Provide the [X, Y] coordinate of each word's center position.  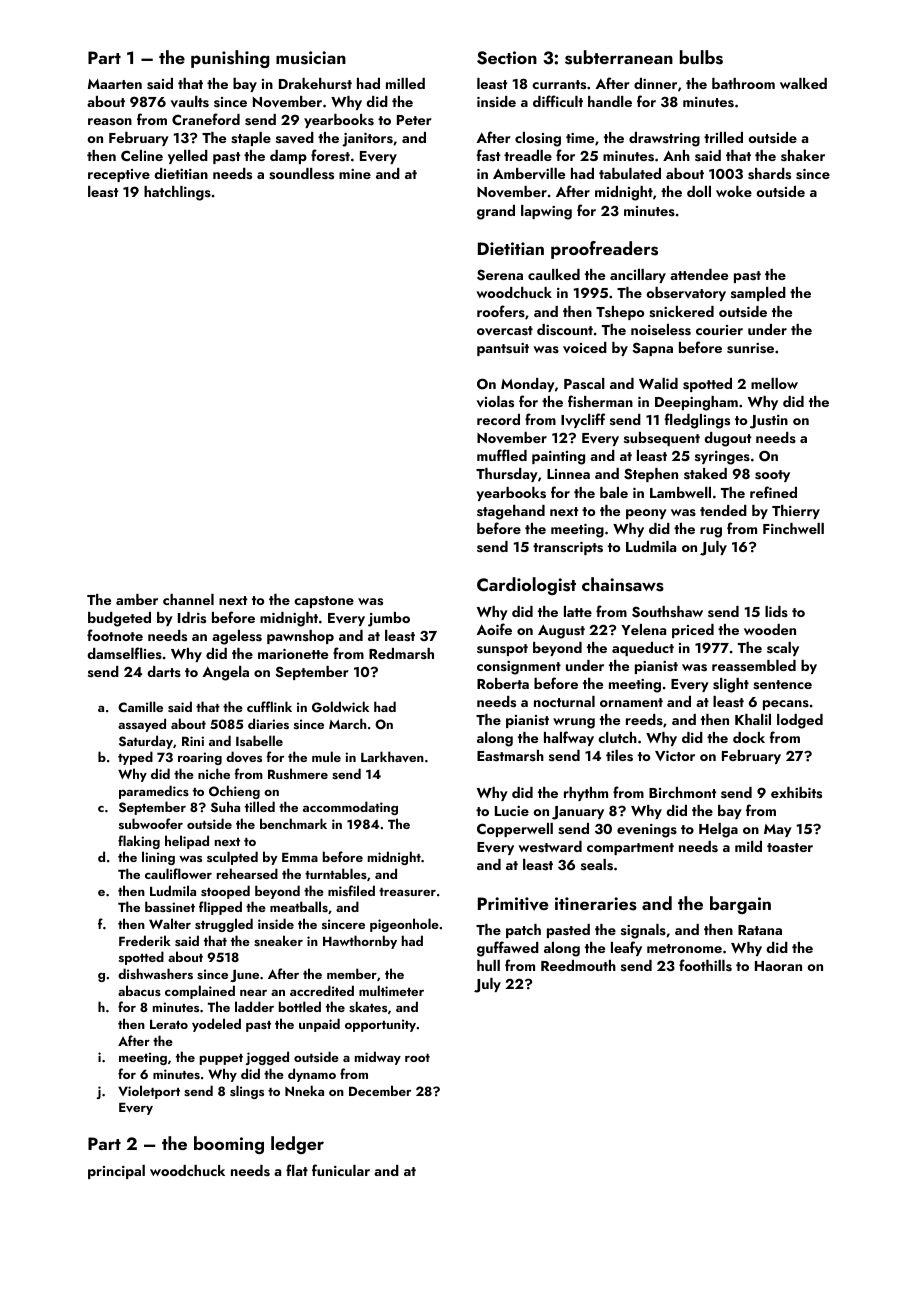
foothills [705, 965]
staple [251, 139]
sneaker [278, 940]
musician [311, 58]
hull [488, 965]
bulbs [701, 57]
